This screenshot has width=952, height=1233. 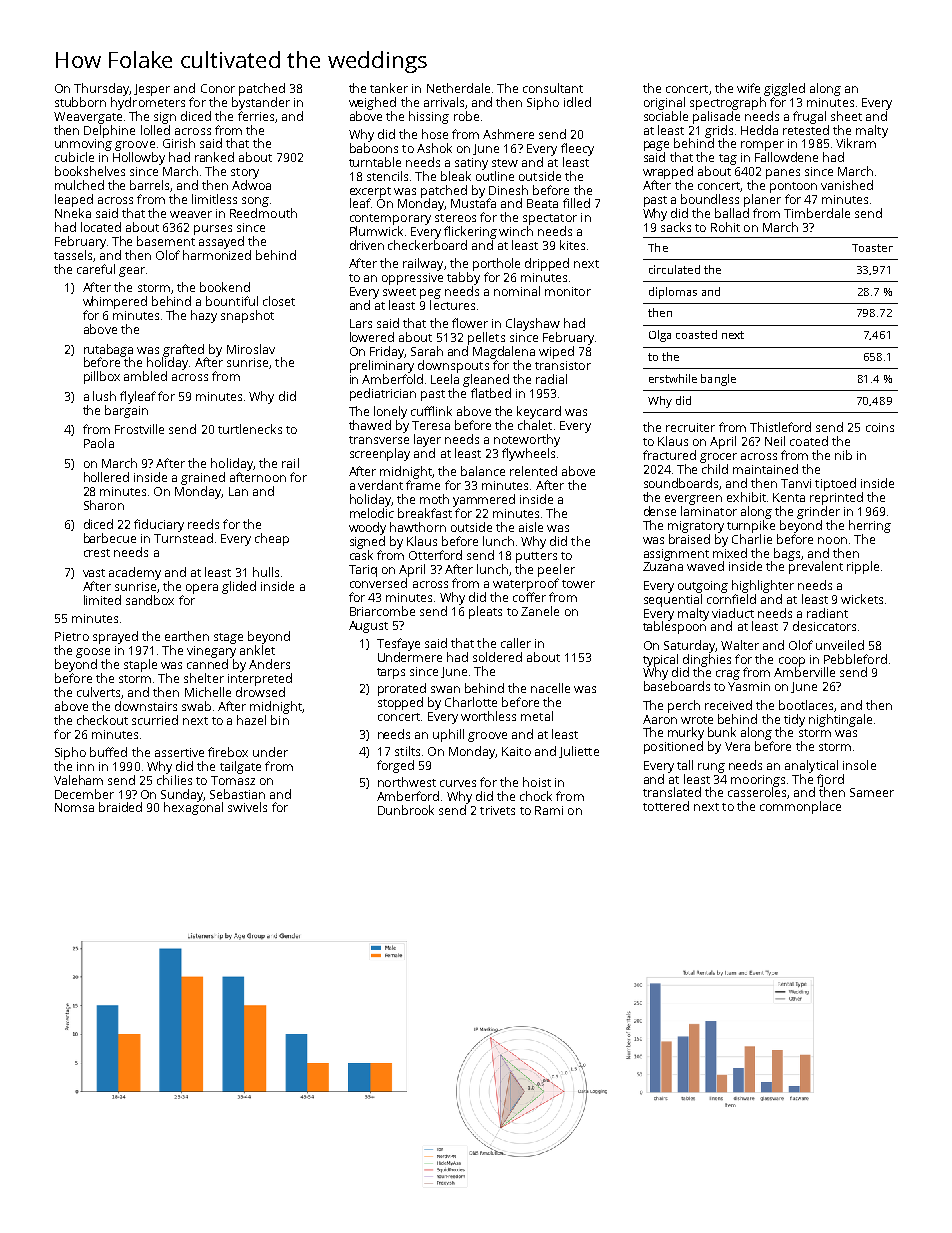 What do you see at coordinates (533, 471) in the screenshot?
I see `relented` at bounding box center [533, 471].
